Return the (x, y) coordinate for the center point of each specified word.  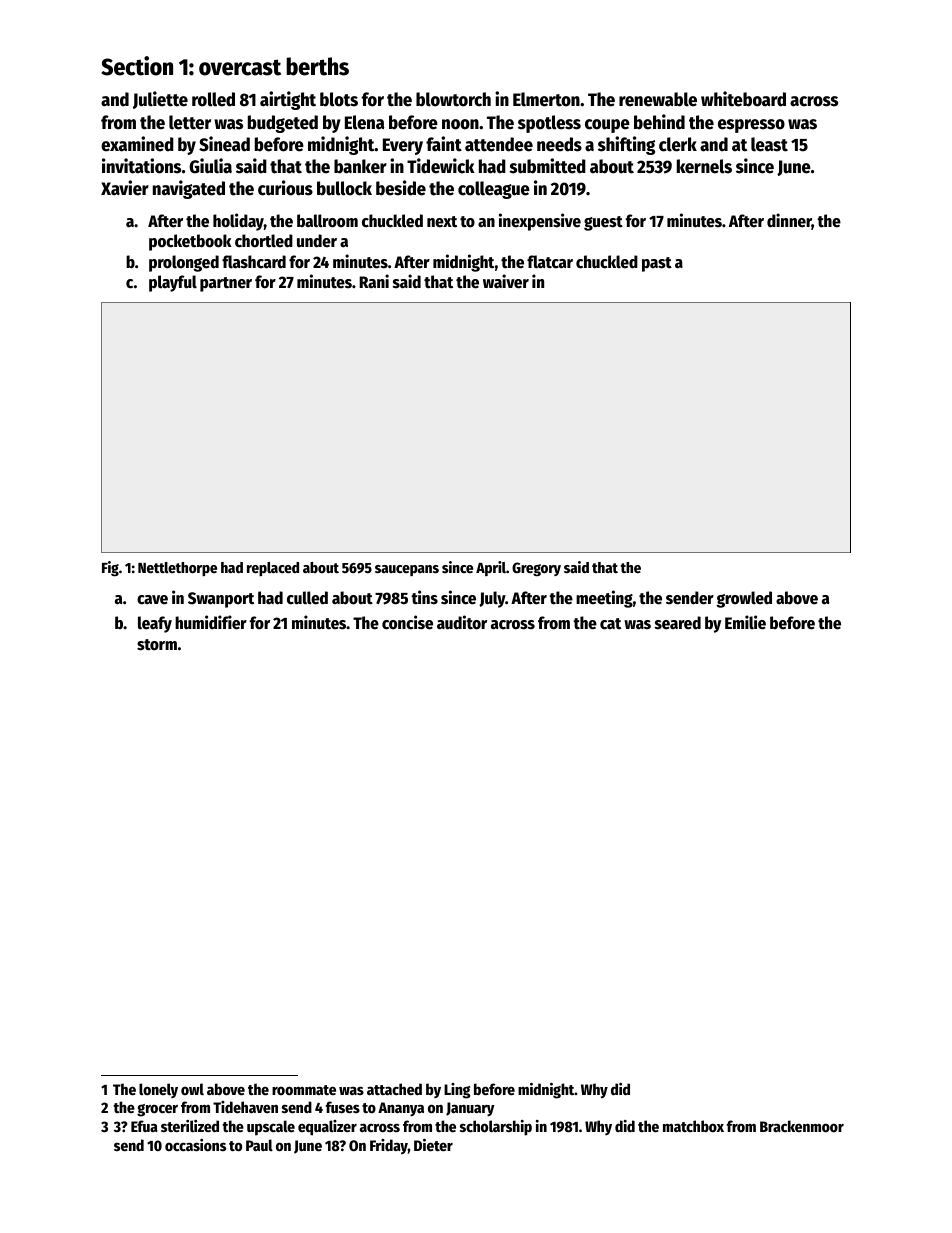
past (657, 264)
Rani (374, 281)
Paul (259, 1145)
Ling (457, 1091)
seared (678, 623)
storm (157, 645)
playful (173, 283)
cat (610, 624)
